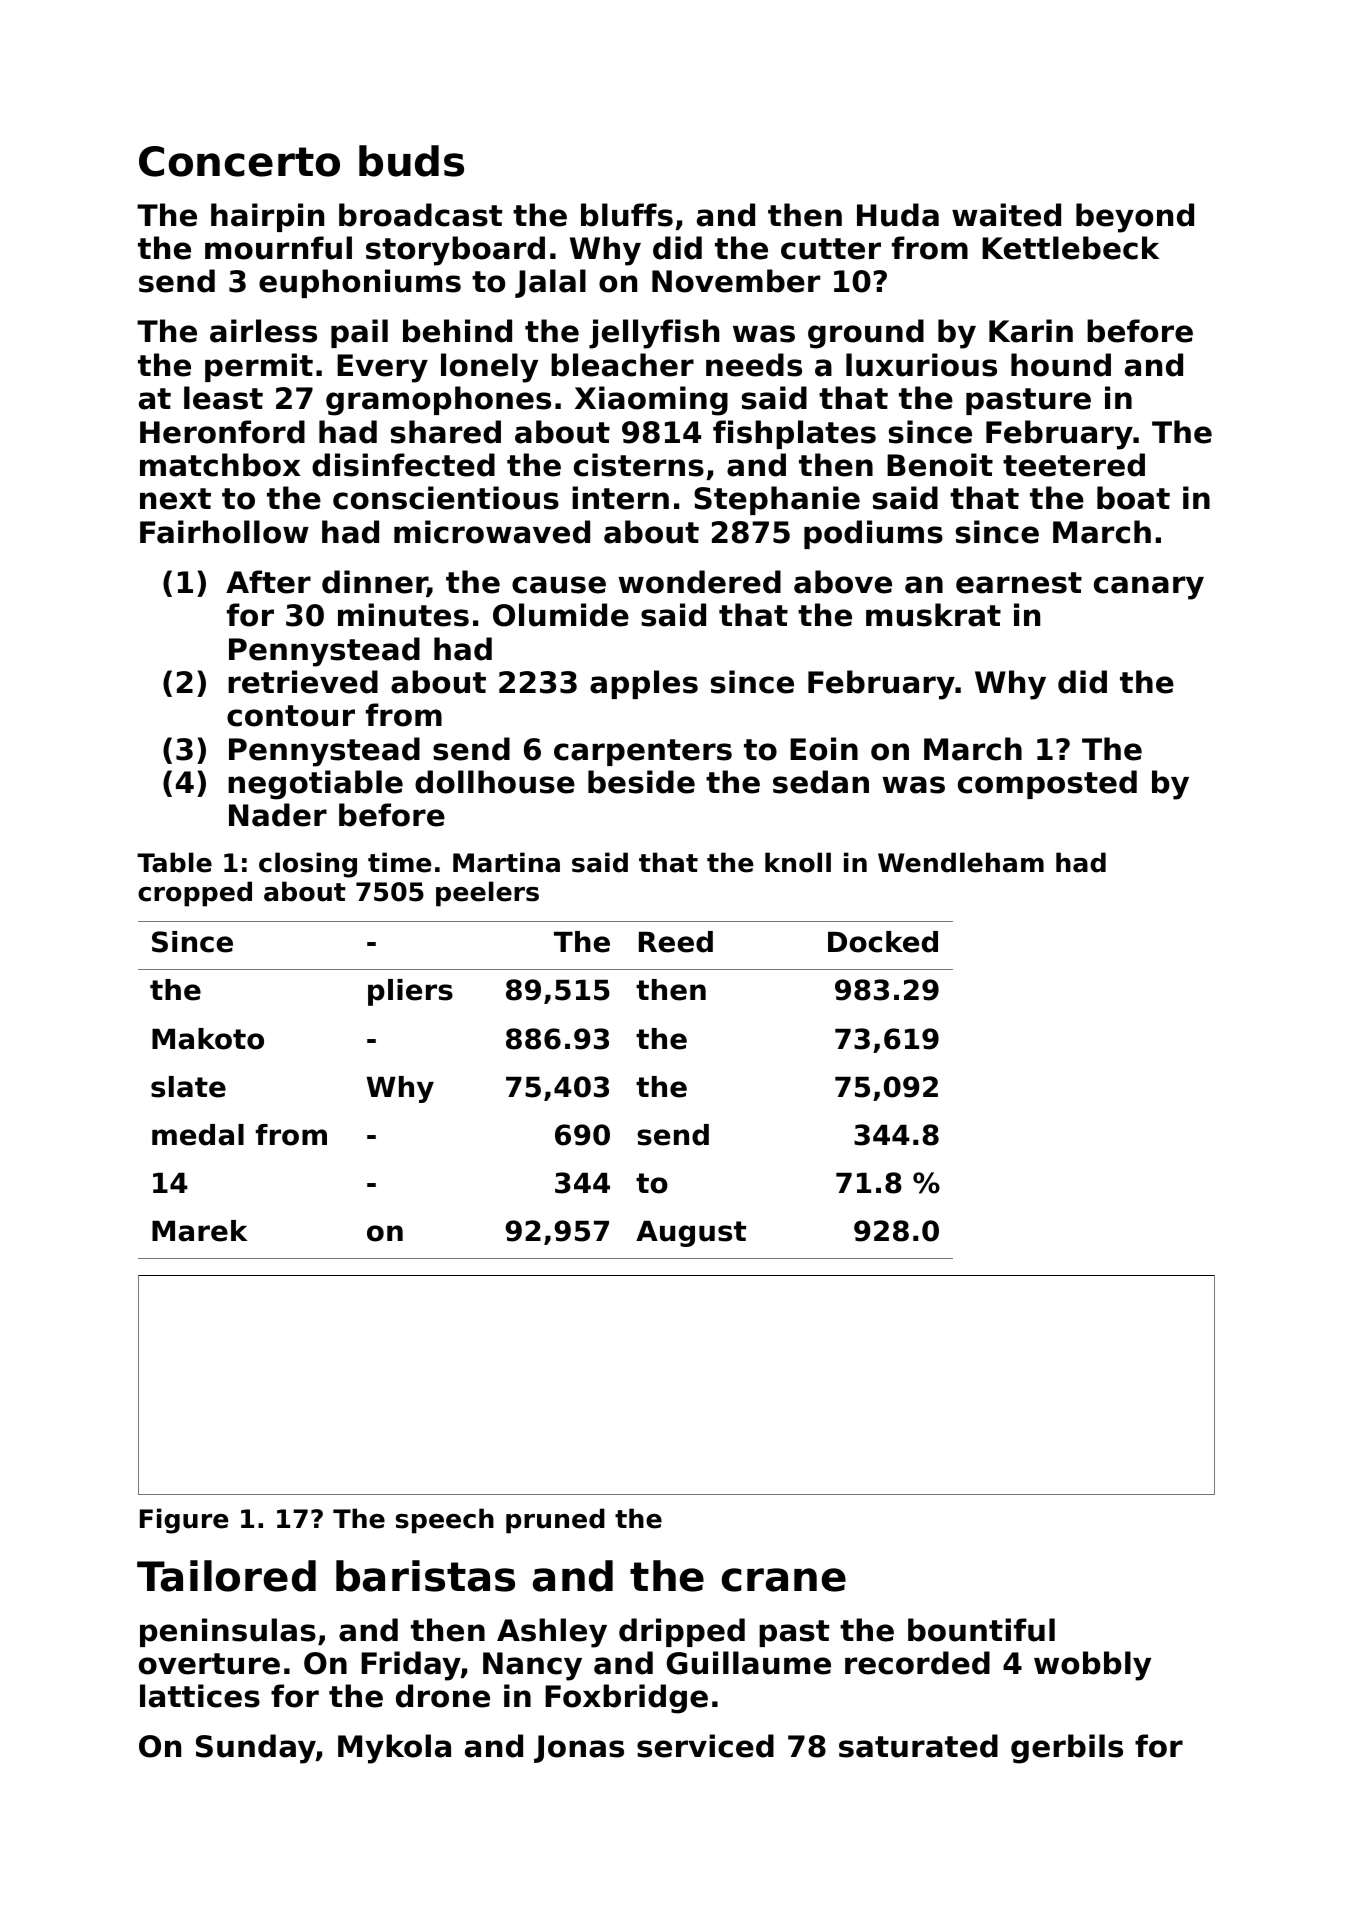 The width and height of the screenshot is (1352, 1913). Describe the element at coordinates (676, 942) in the screenshot. I see `Reed` at that location.
